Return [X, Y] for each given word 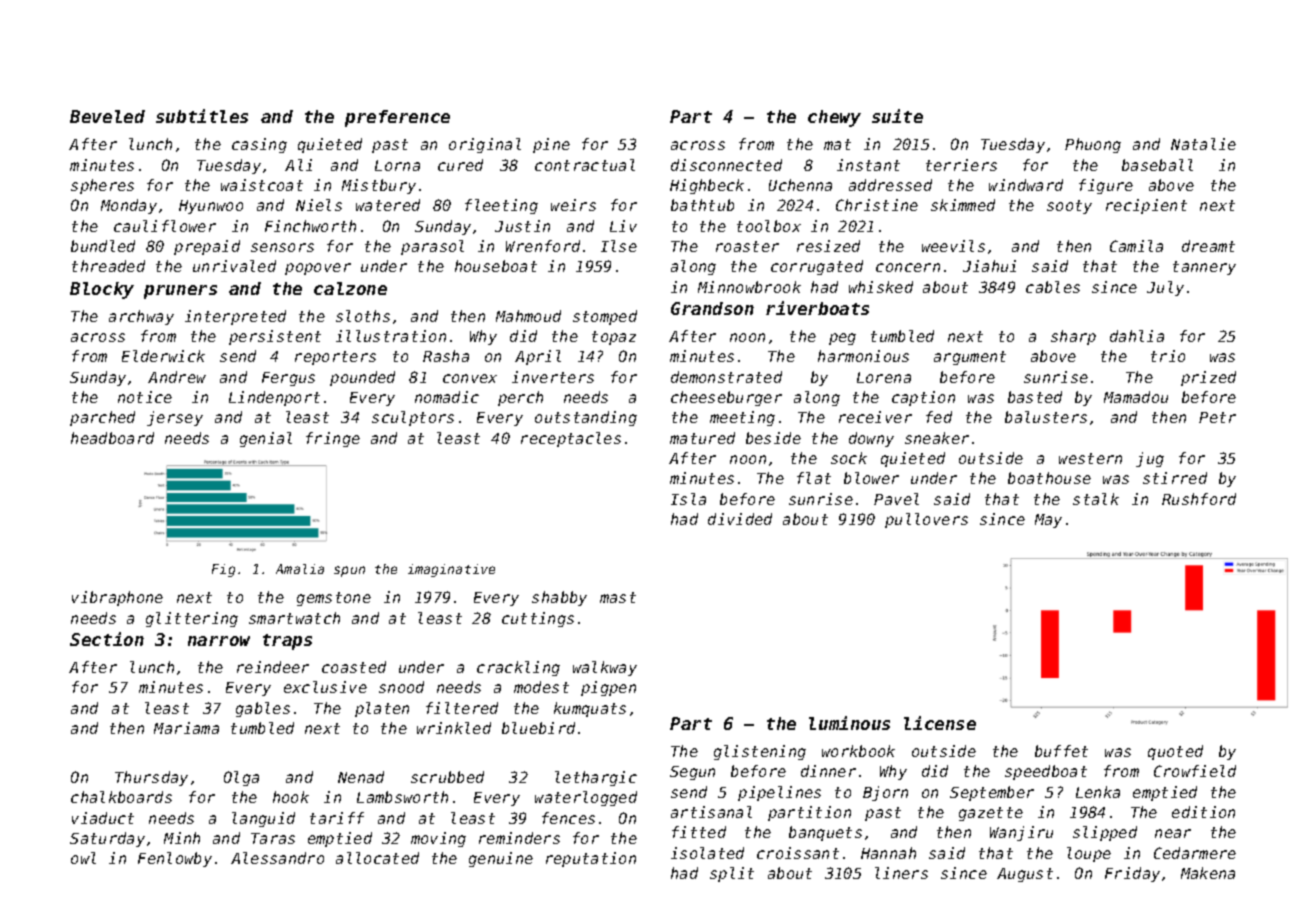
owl [83, 858]
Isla [688, 499]
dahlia [1137, 336]
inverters [553, 377]
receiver [875, 417]
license [940, 723]
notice [145, 397]
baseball [1157, 165]
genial [266, 439]
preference [397, 118]
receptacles [571, 439]
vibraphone [117, 598]
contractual [585, 165]
